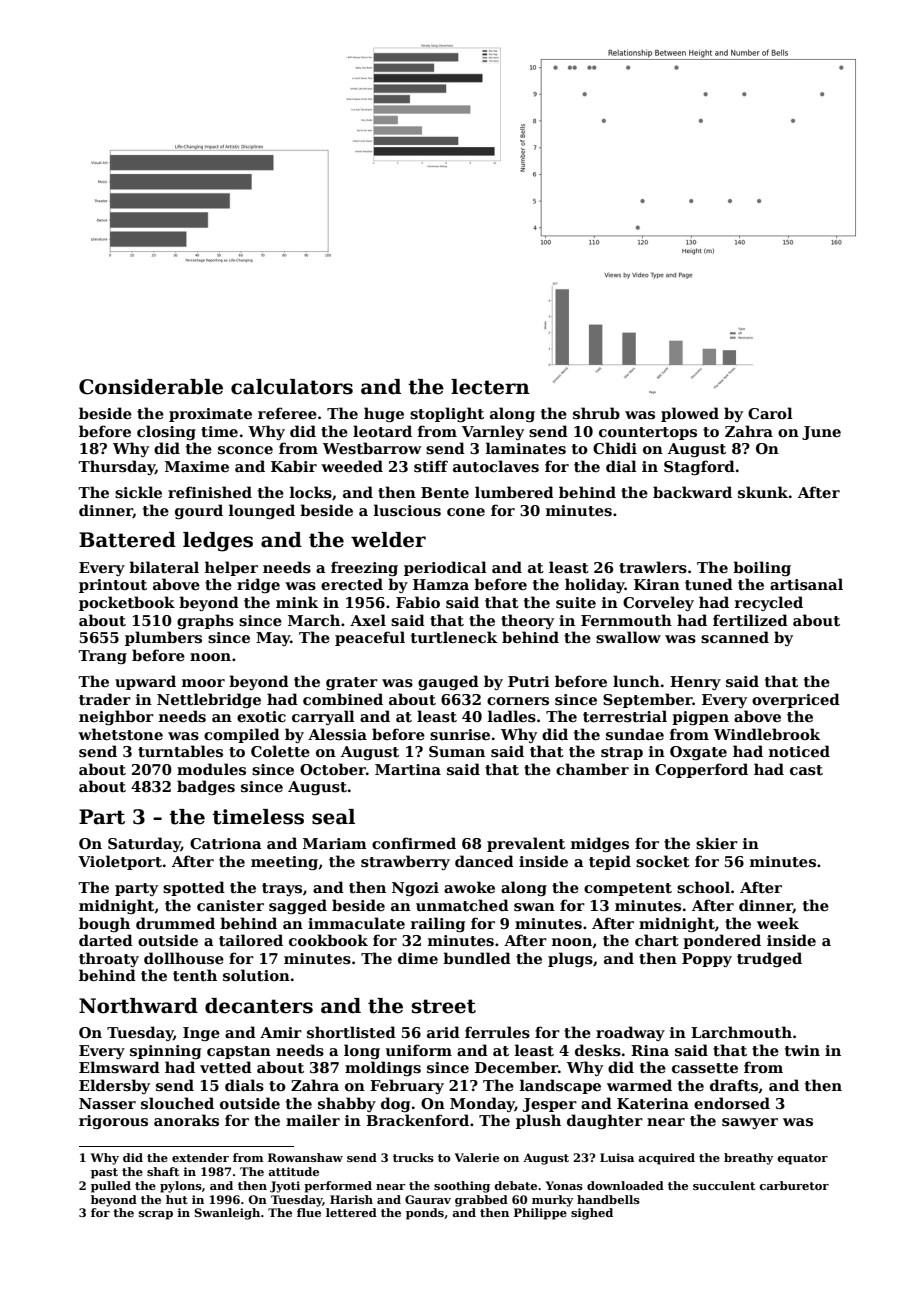  What do you see at coordinates (806, 584) in the screenshot?
I see `artisanal` at bounding box center [806, 584].
